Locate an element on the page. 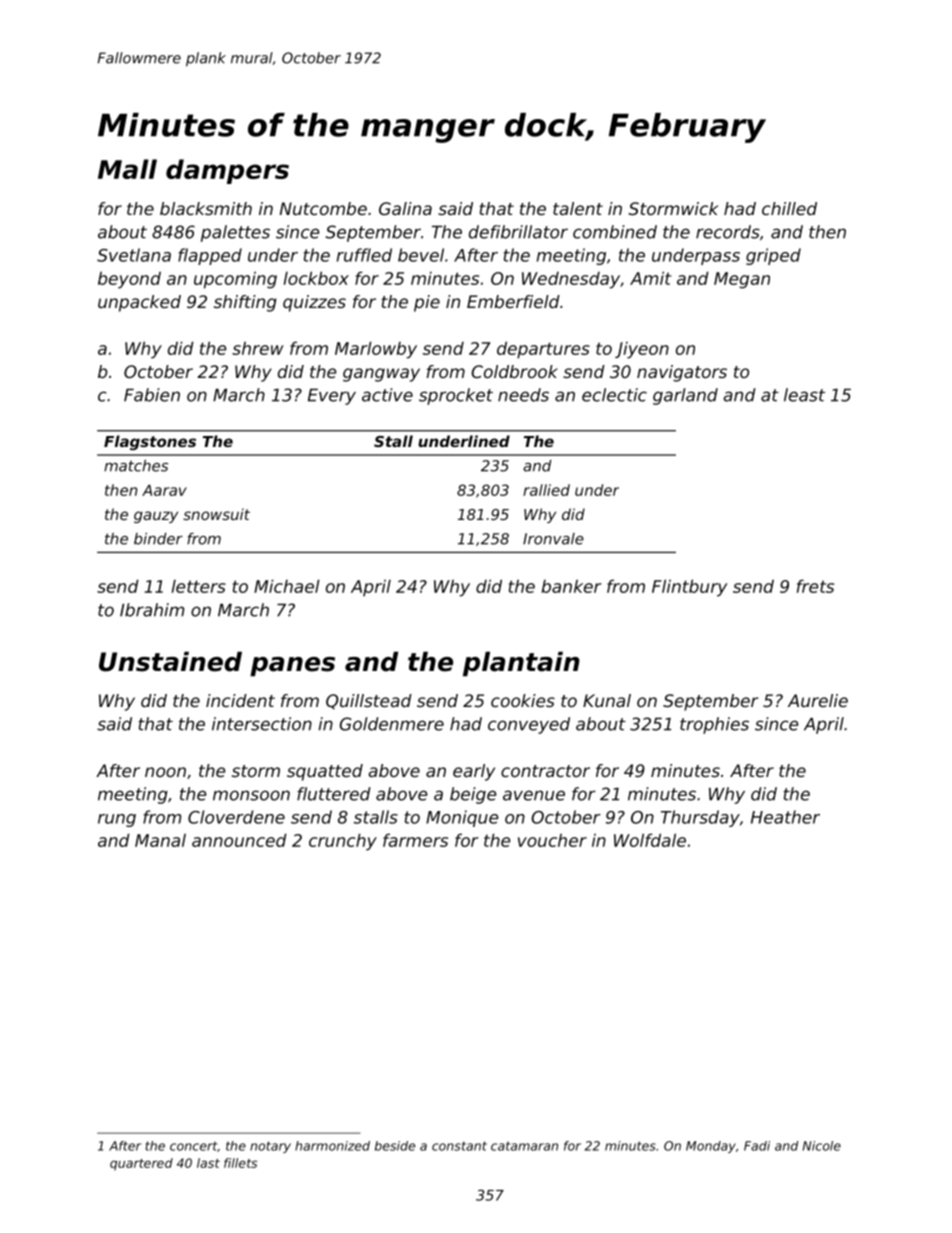  Ironvale is located at coordinates (553, 539).
